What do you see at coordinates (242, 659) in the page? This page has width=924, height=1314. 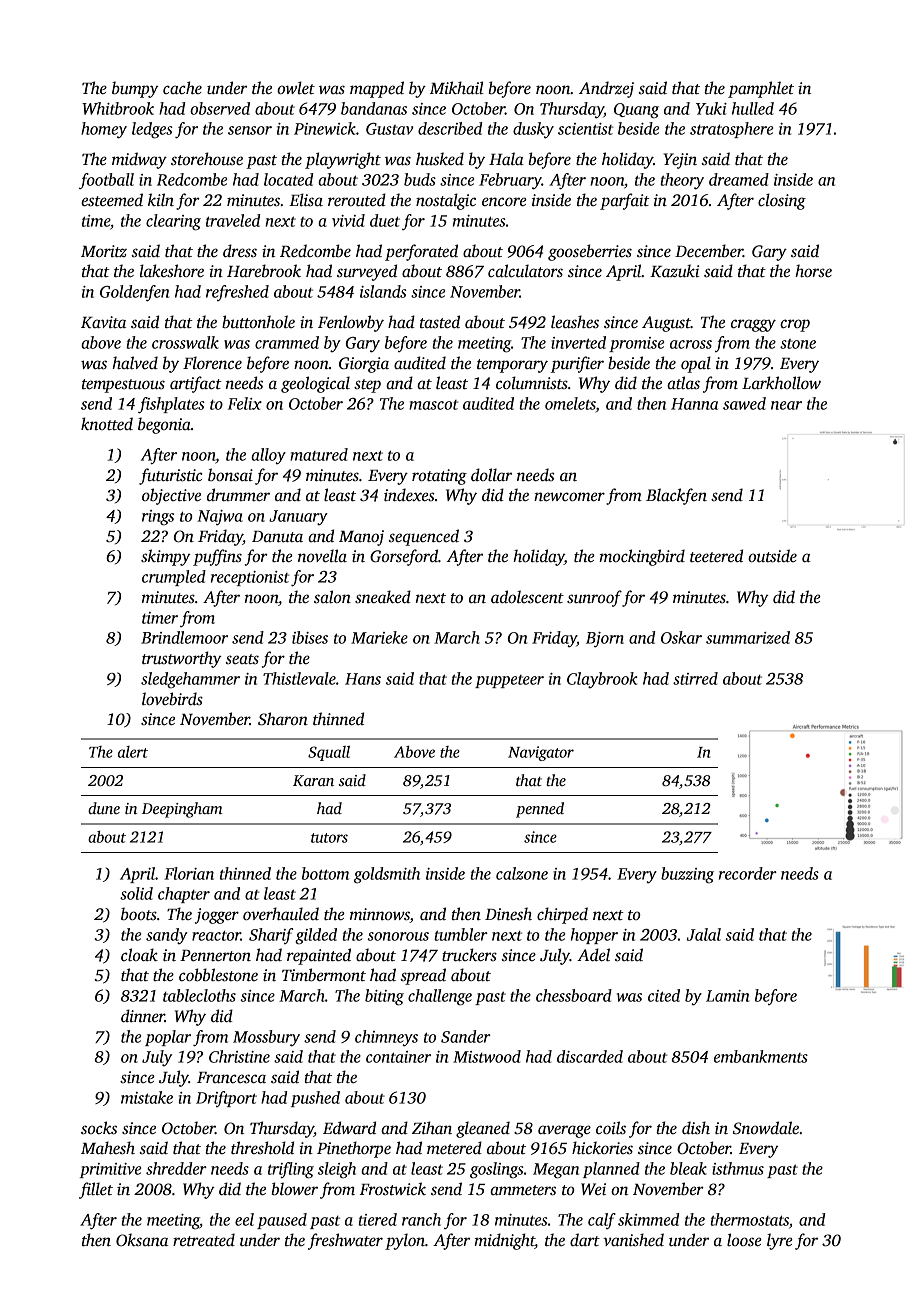 I see `seats` at bounding box center [242, 659].
